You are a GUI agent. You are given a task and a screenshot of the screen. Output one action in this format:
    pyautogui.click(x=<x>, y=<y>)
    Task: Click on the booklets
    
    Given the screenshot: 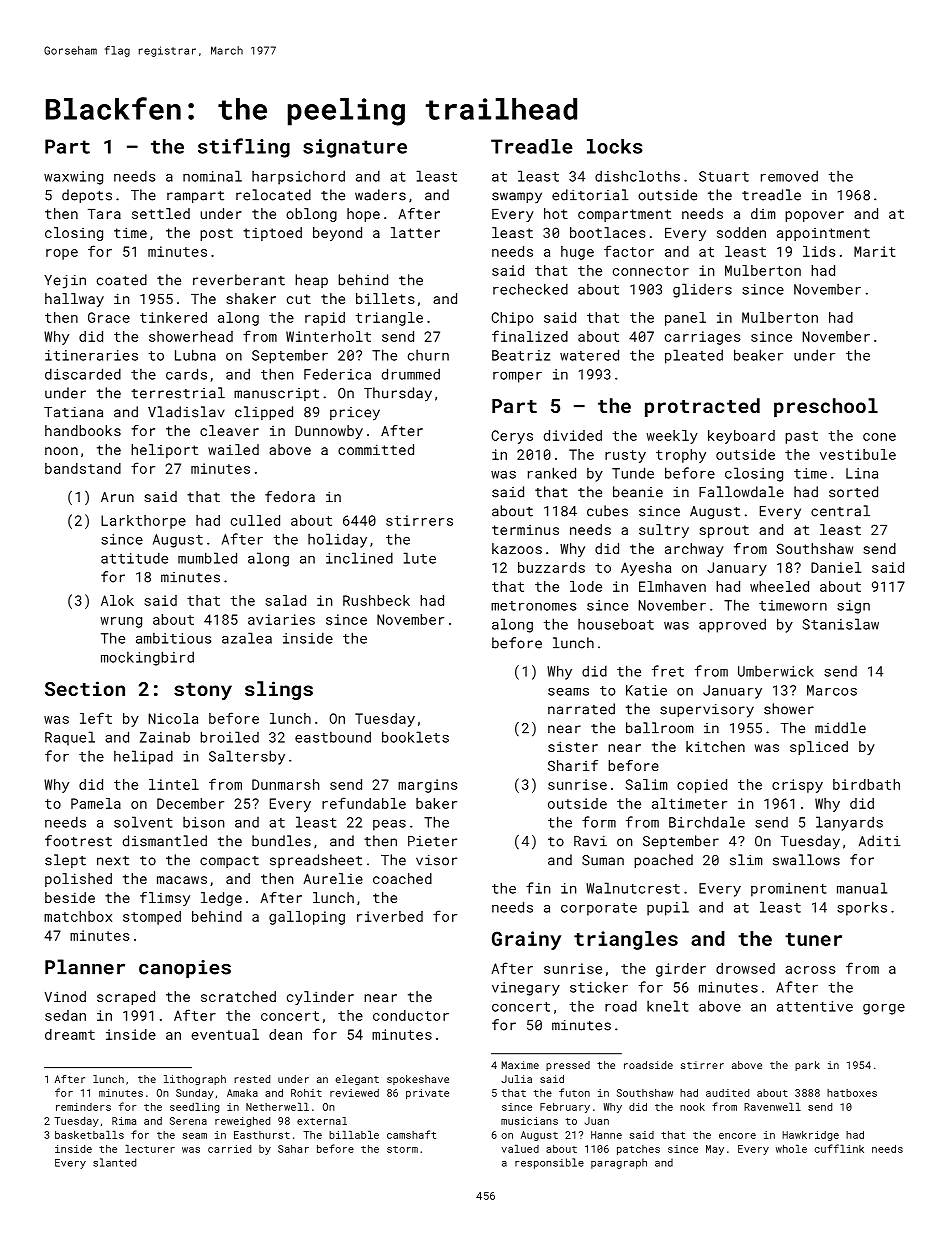 What is the action you would take?
    pyautogui.click(x=415, y=737)
